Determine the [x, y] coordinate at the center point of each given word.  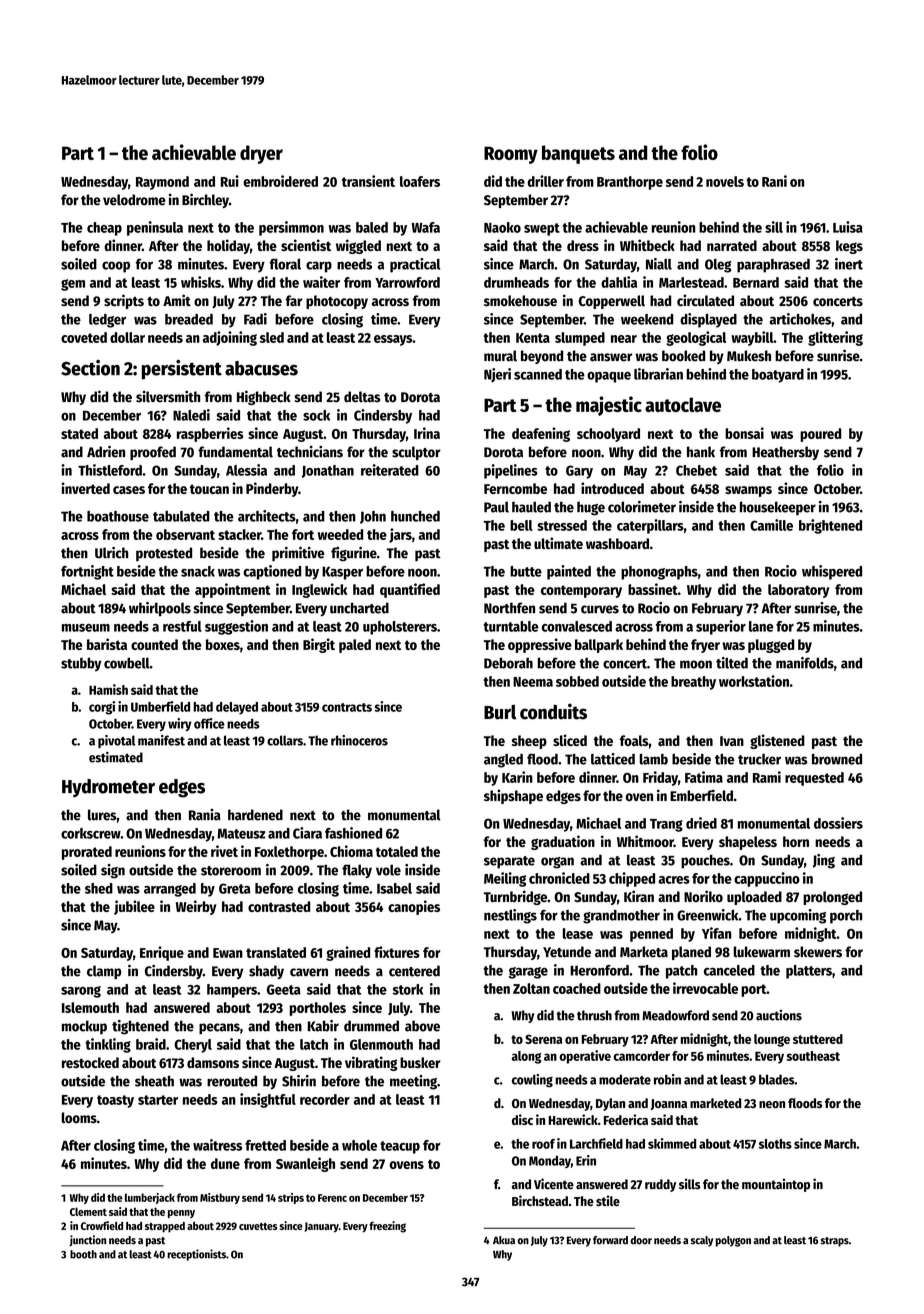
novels [725, 181]
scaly [702, 1241]
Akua [504, 1240]
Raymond [162, 183]
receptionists [196, 1255]
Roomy [511, 155]
